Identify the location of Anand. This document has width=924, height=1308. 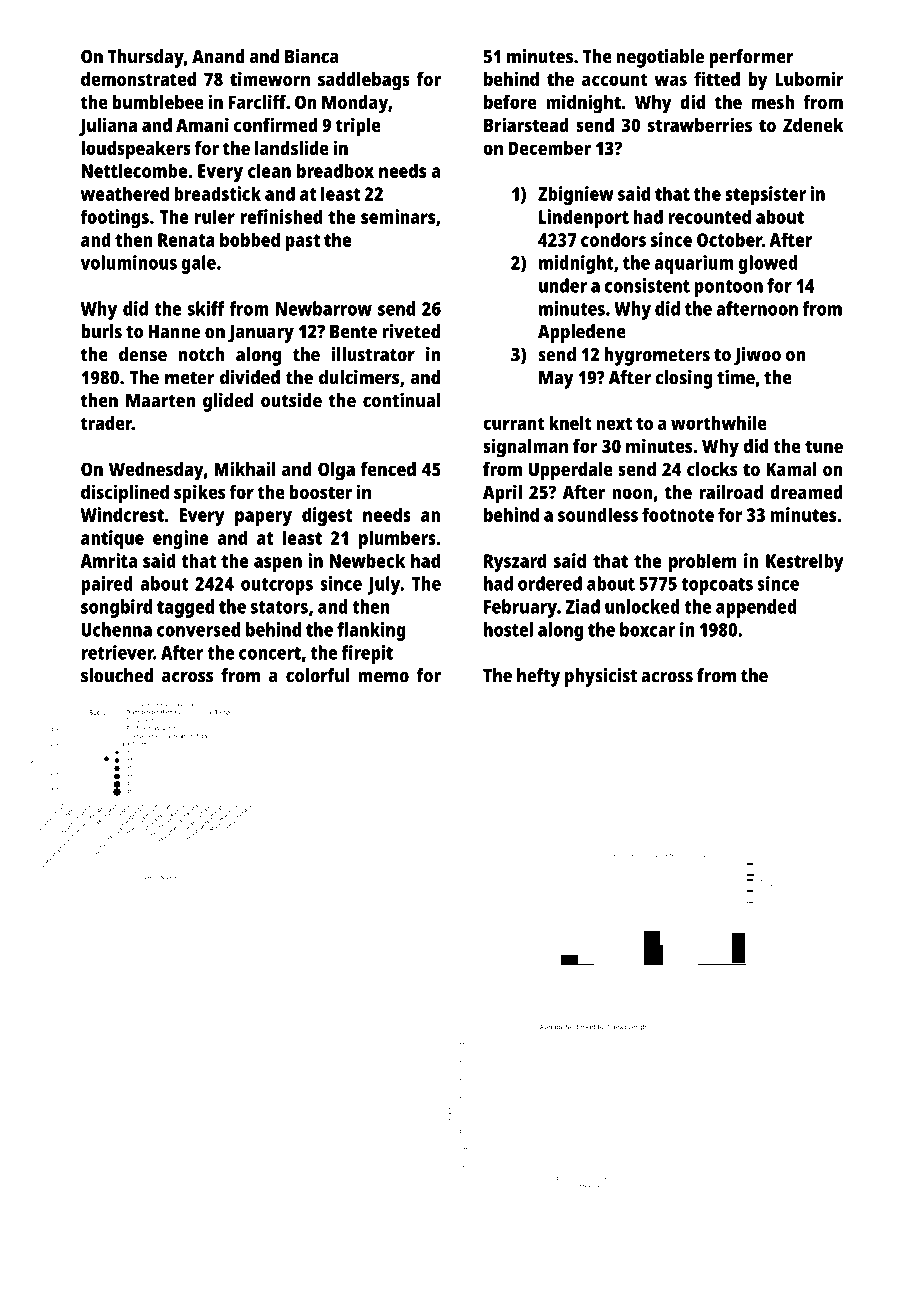
(218, 56).
